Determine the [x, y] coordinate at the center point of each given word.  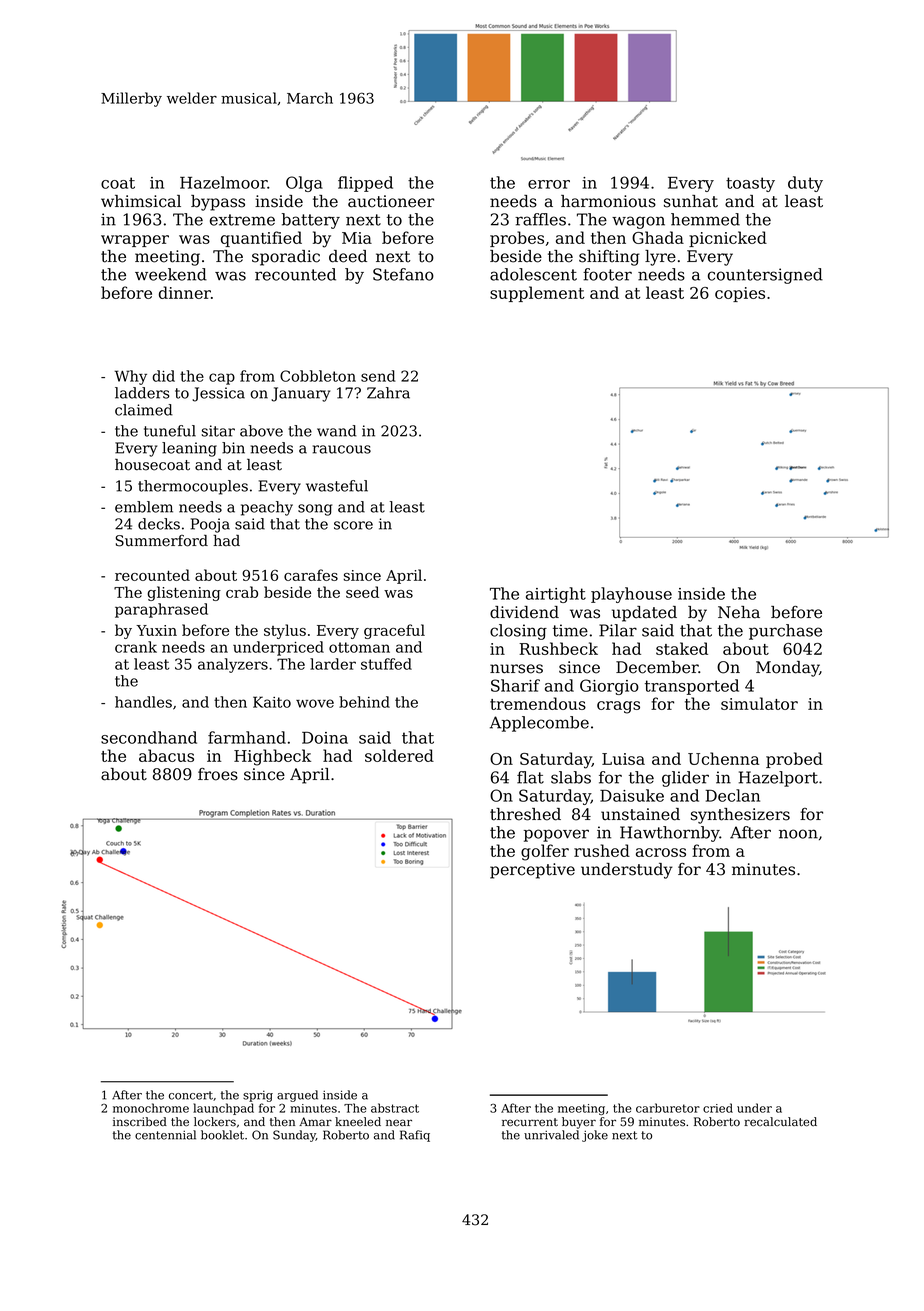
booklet [222, 1135]
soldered [399, 755]
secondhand [149, 737]
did [163, 376]
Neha [739, 612]
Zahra [388, 393]
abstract [395, 1108]
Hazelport [778, 779]
